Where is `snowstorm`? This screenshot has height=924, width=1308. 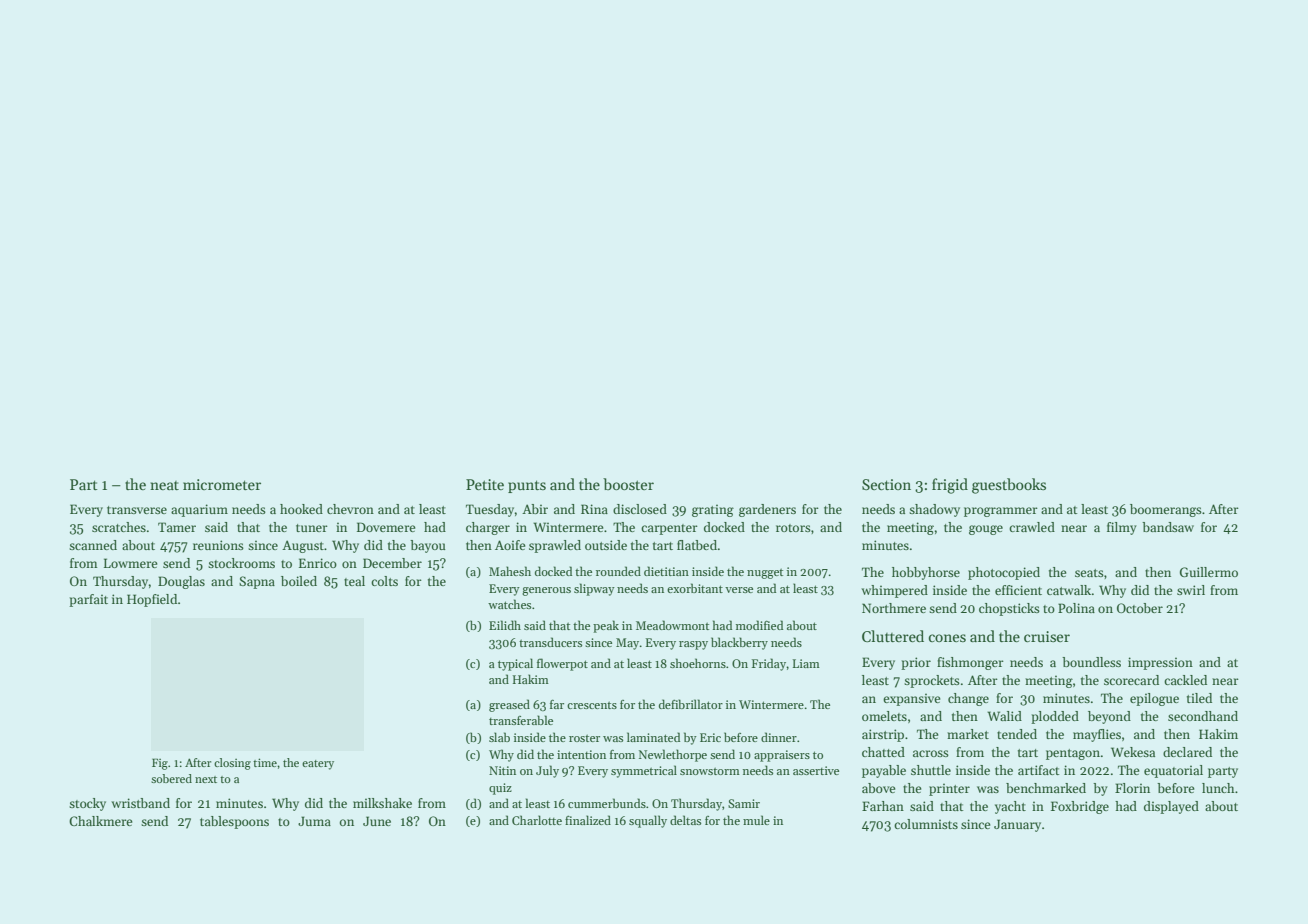 snowstorm is located at coordinates (710, 771).
